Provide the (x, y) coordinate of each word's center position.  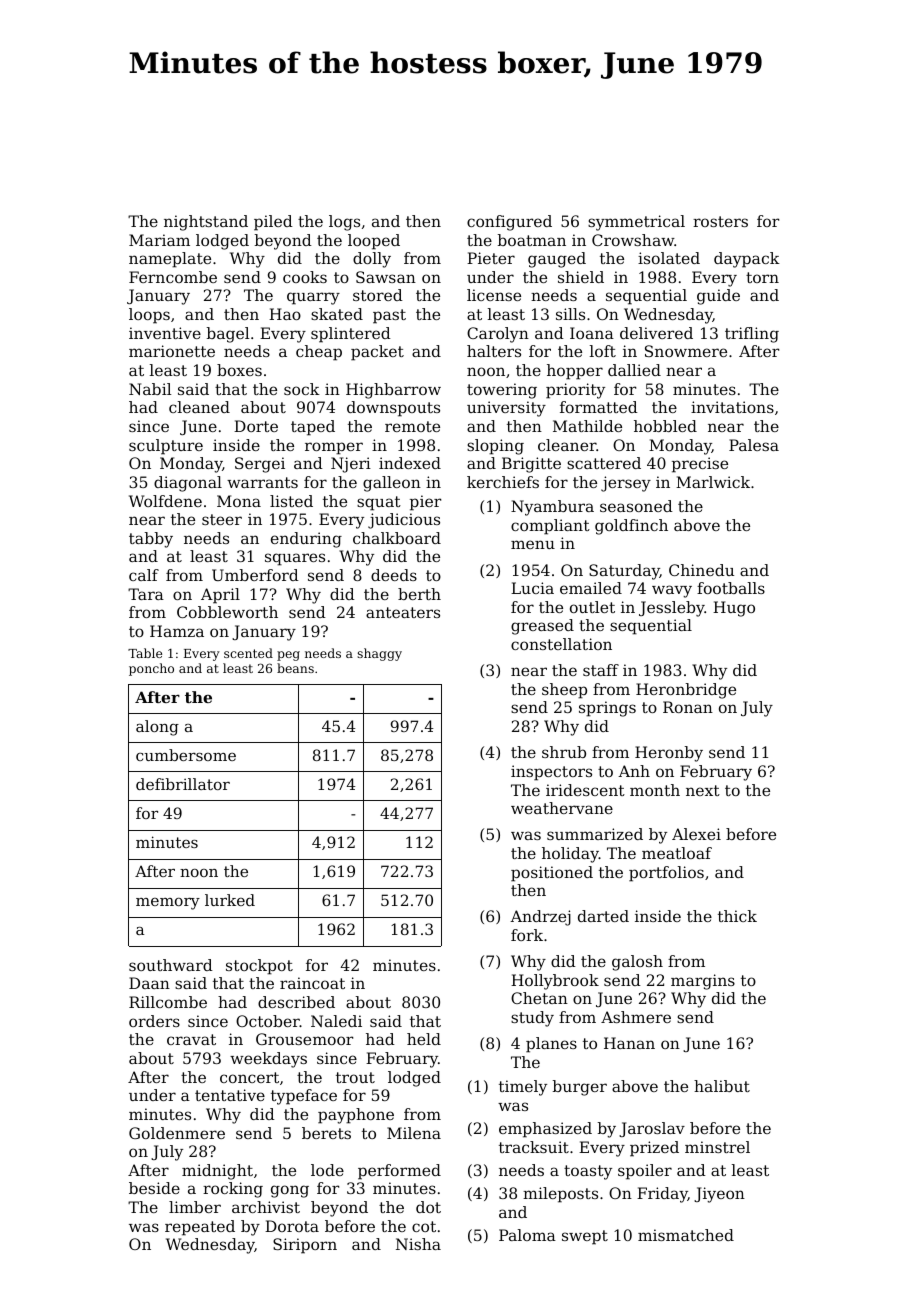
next (703, 790)
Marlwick (713, 482)
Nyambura (552, 508)
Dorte (256, 426)
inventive (165, 333)
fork (527, 935)
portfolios (666, 874)
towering (502, 391)
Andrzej (540, 918)
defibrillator (183, 784)
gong (290, 1191)
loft (603, 351)
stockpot (259, 967)
